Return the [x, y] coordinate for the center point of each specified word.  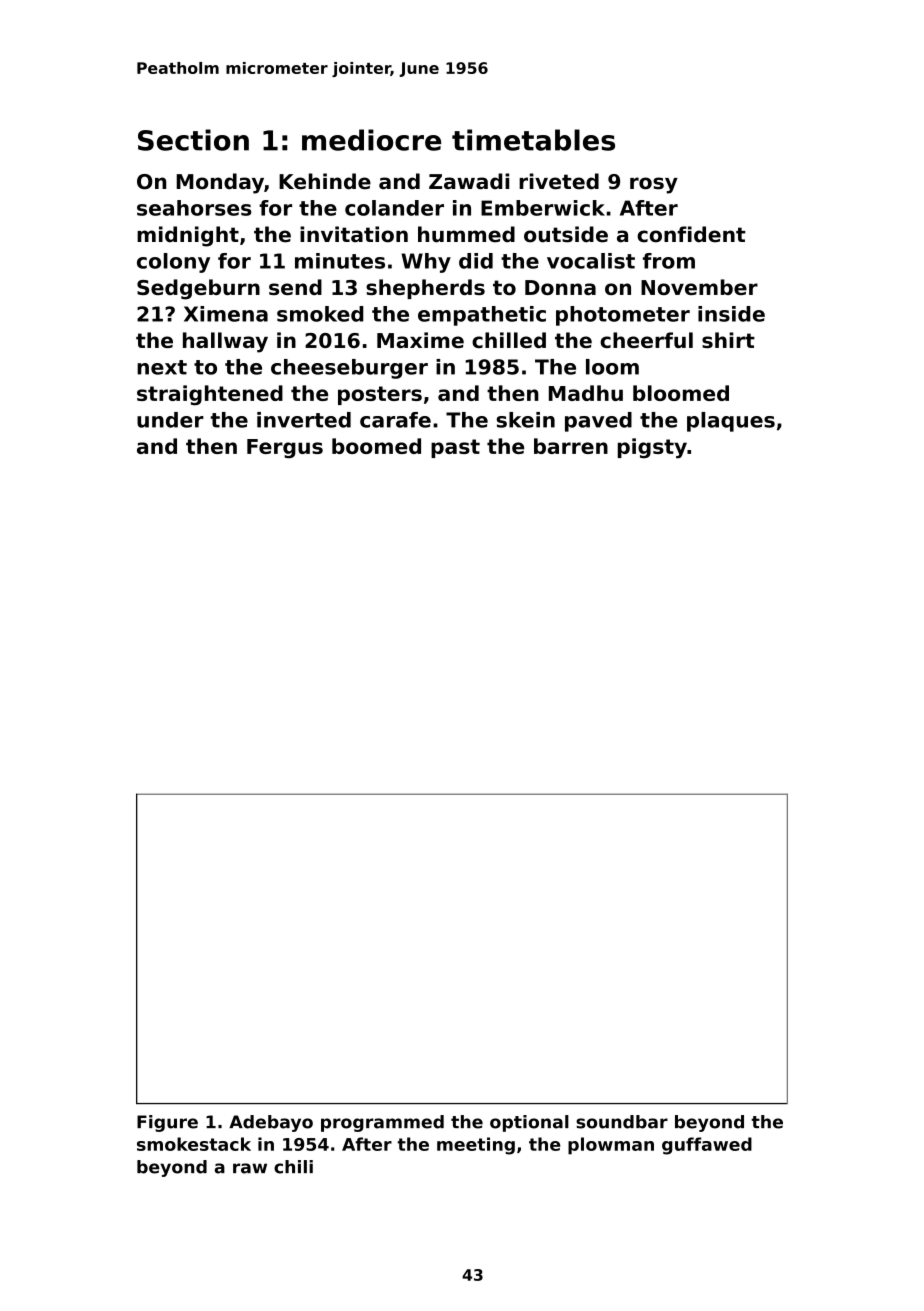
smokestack [194, 1144]
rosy [654, 185]
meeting [476, 1146]
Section [193, 140]
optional [529, 1123]
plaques [731, 422]
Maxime [420, 340]
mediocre [371, 140]
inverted [304, 420]
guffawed [707, 1146]
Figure [167, 1123]
